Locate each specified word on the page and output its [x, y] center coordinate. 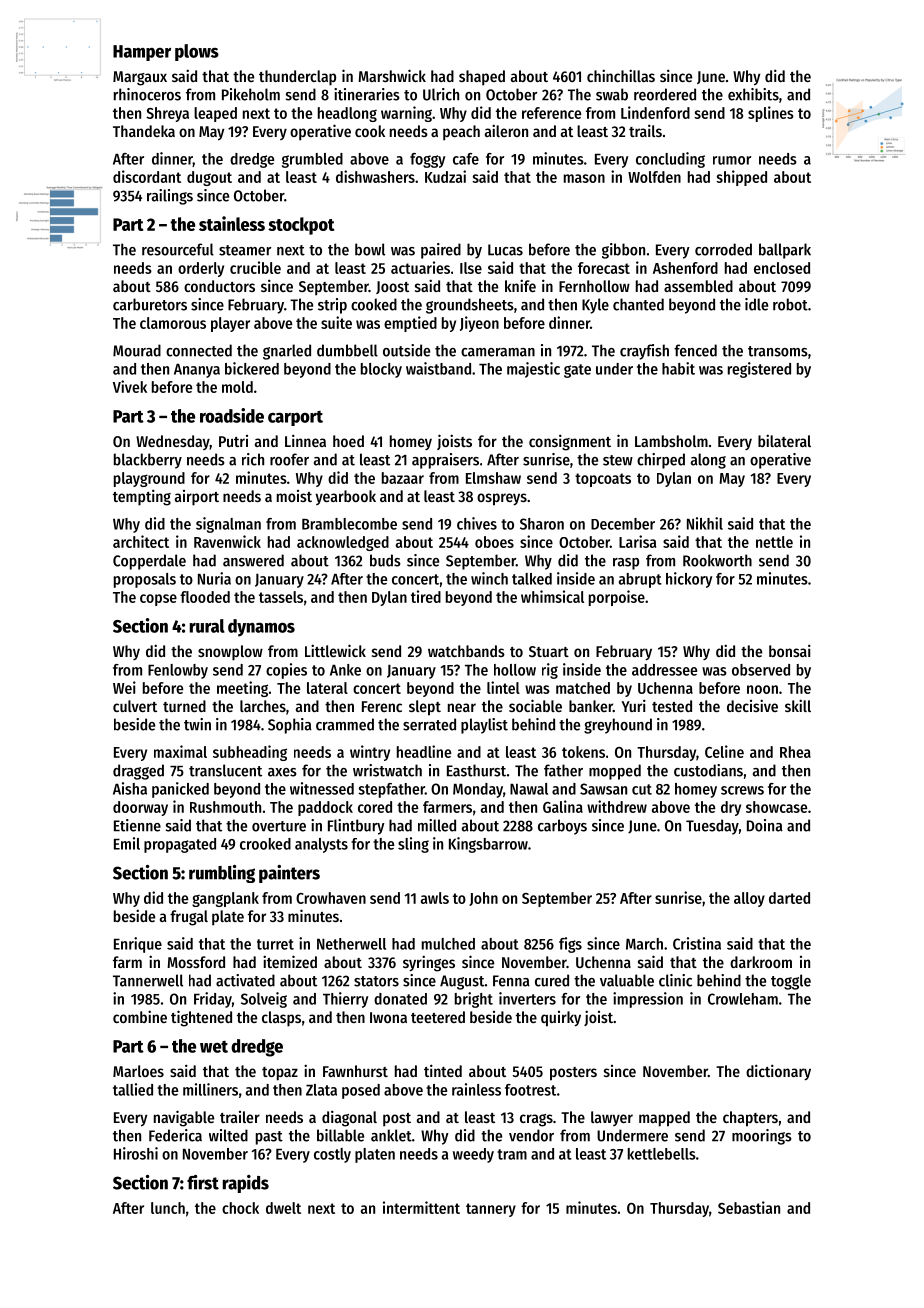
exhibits [753, 94]
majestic [533, 370]
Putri [233, 441]
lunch [168, 1208]
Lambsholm [671, 441]
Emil [127, 843]
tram [512, 1154]
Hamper [142, 53]
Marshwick [392, 75]
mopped [615, 772]
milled [437, 825]
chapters [750, 1119]
